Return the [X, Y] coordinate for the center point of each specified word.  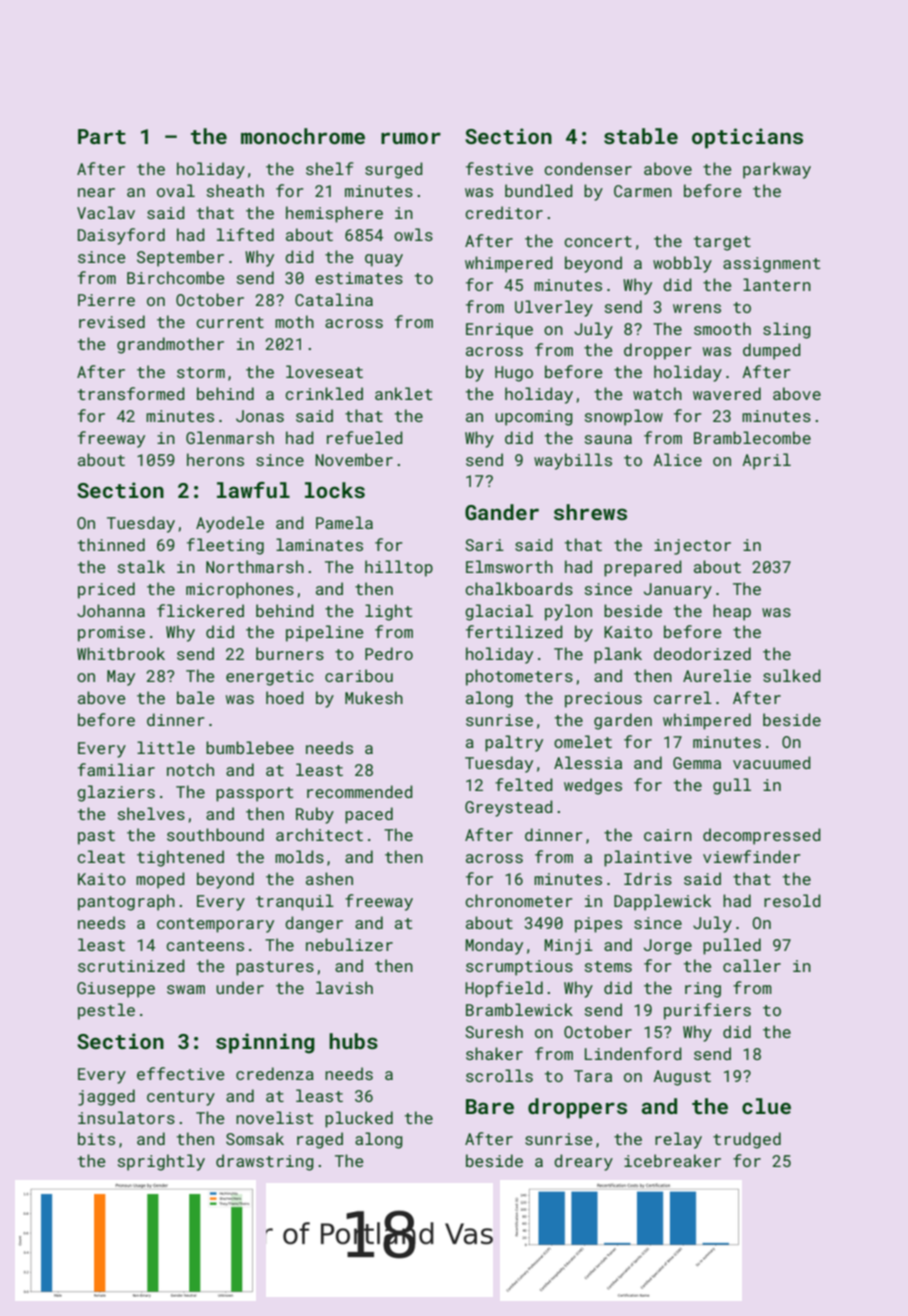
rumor [411, 138]
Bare [490, 1106]
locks [335, 490]
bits [96, 1138]
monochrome [303, 136]
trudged [747, 1140]
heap [732, 612]
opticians [747, 138]
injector [692, 547]
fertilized [514, 631]
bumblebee [250, 747]
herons [215, 459]
